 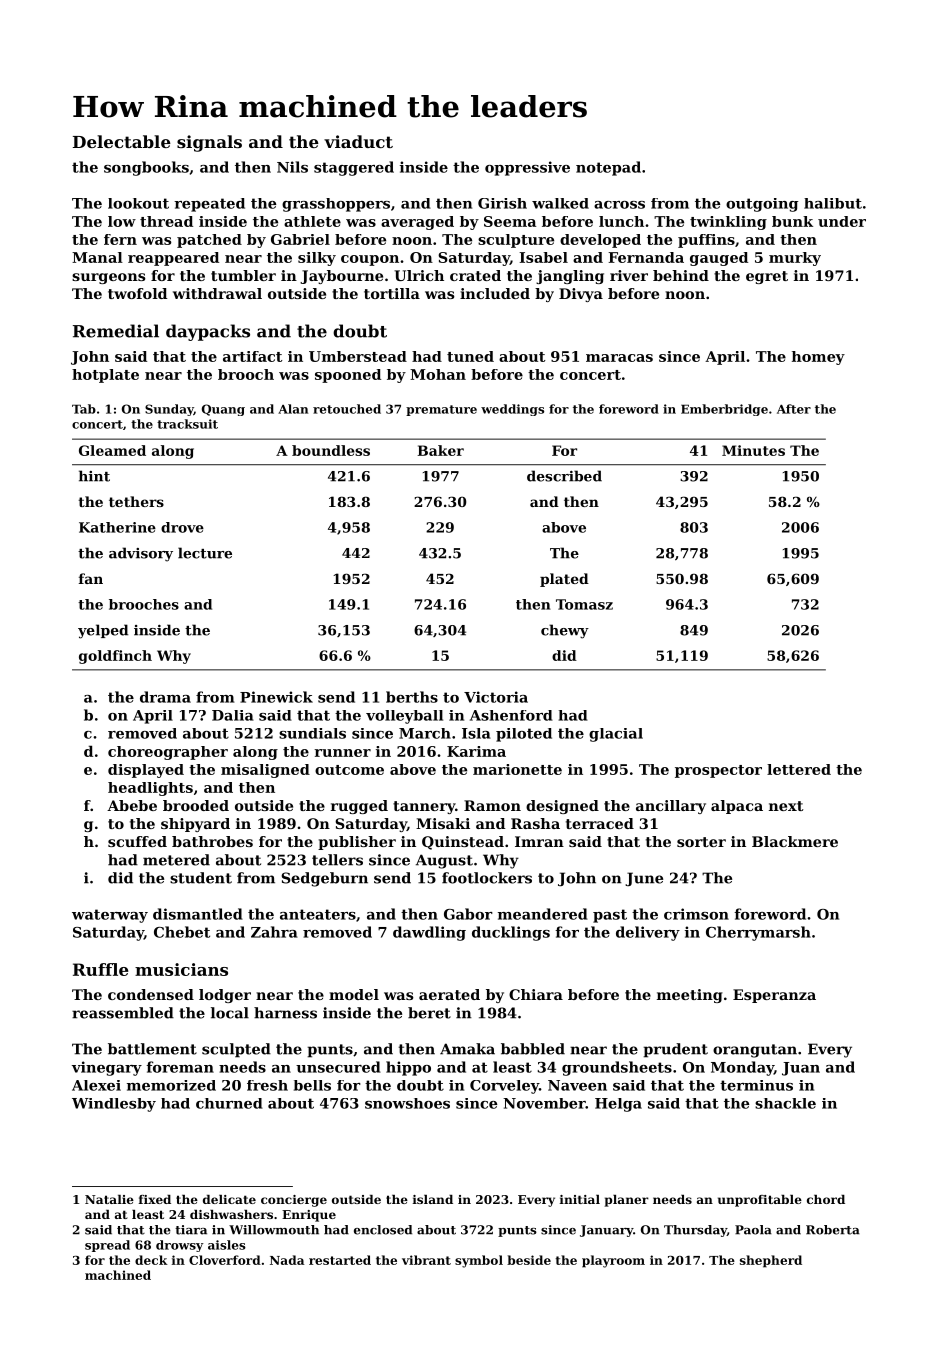 What do you see at coordinates (424, 807) in the screenshot?
I see `tannery` at bounding box center [424, 807].
